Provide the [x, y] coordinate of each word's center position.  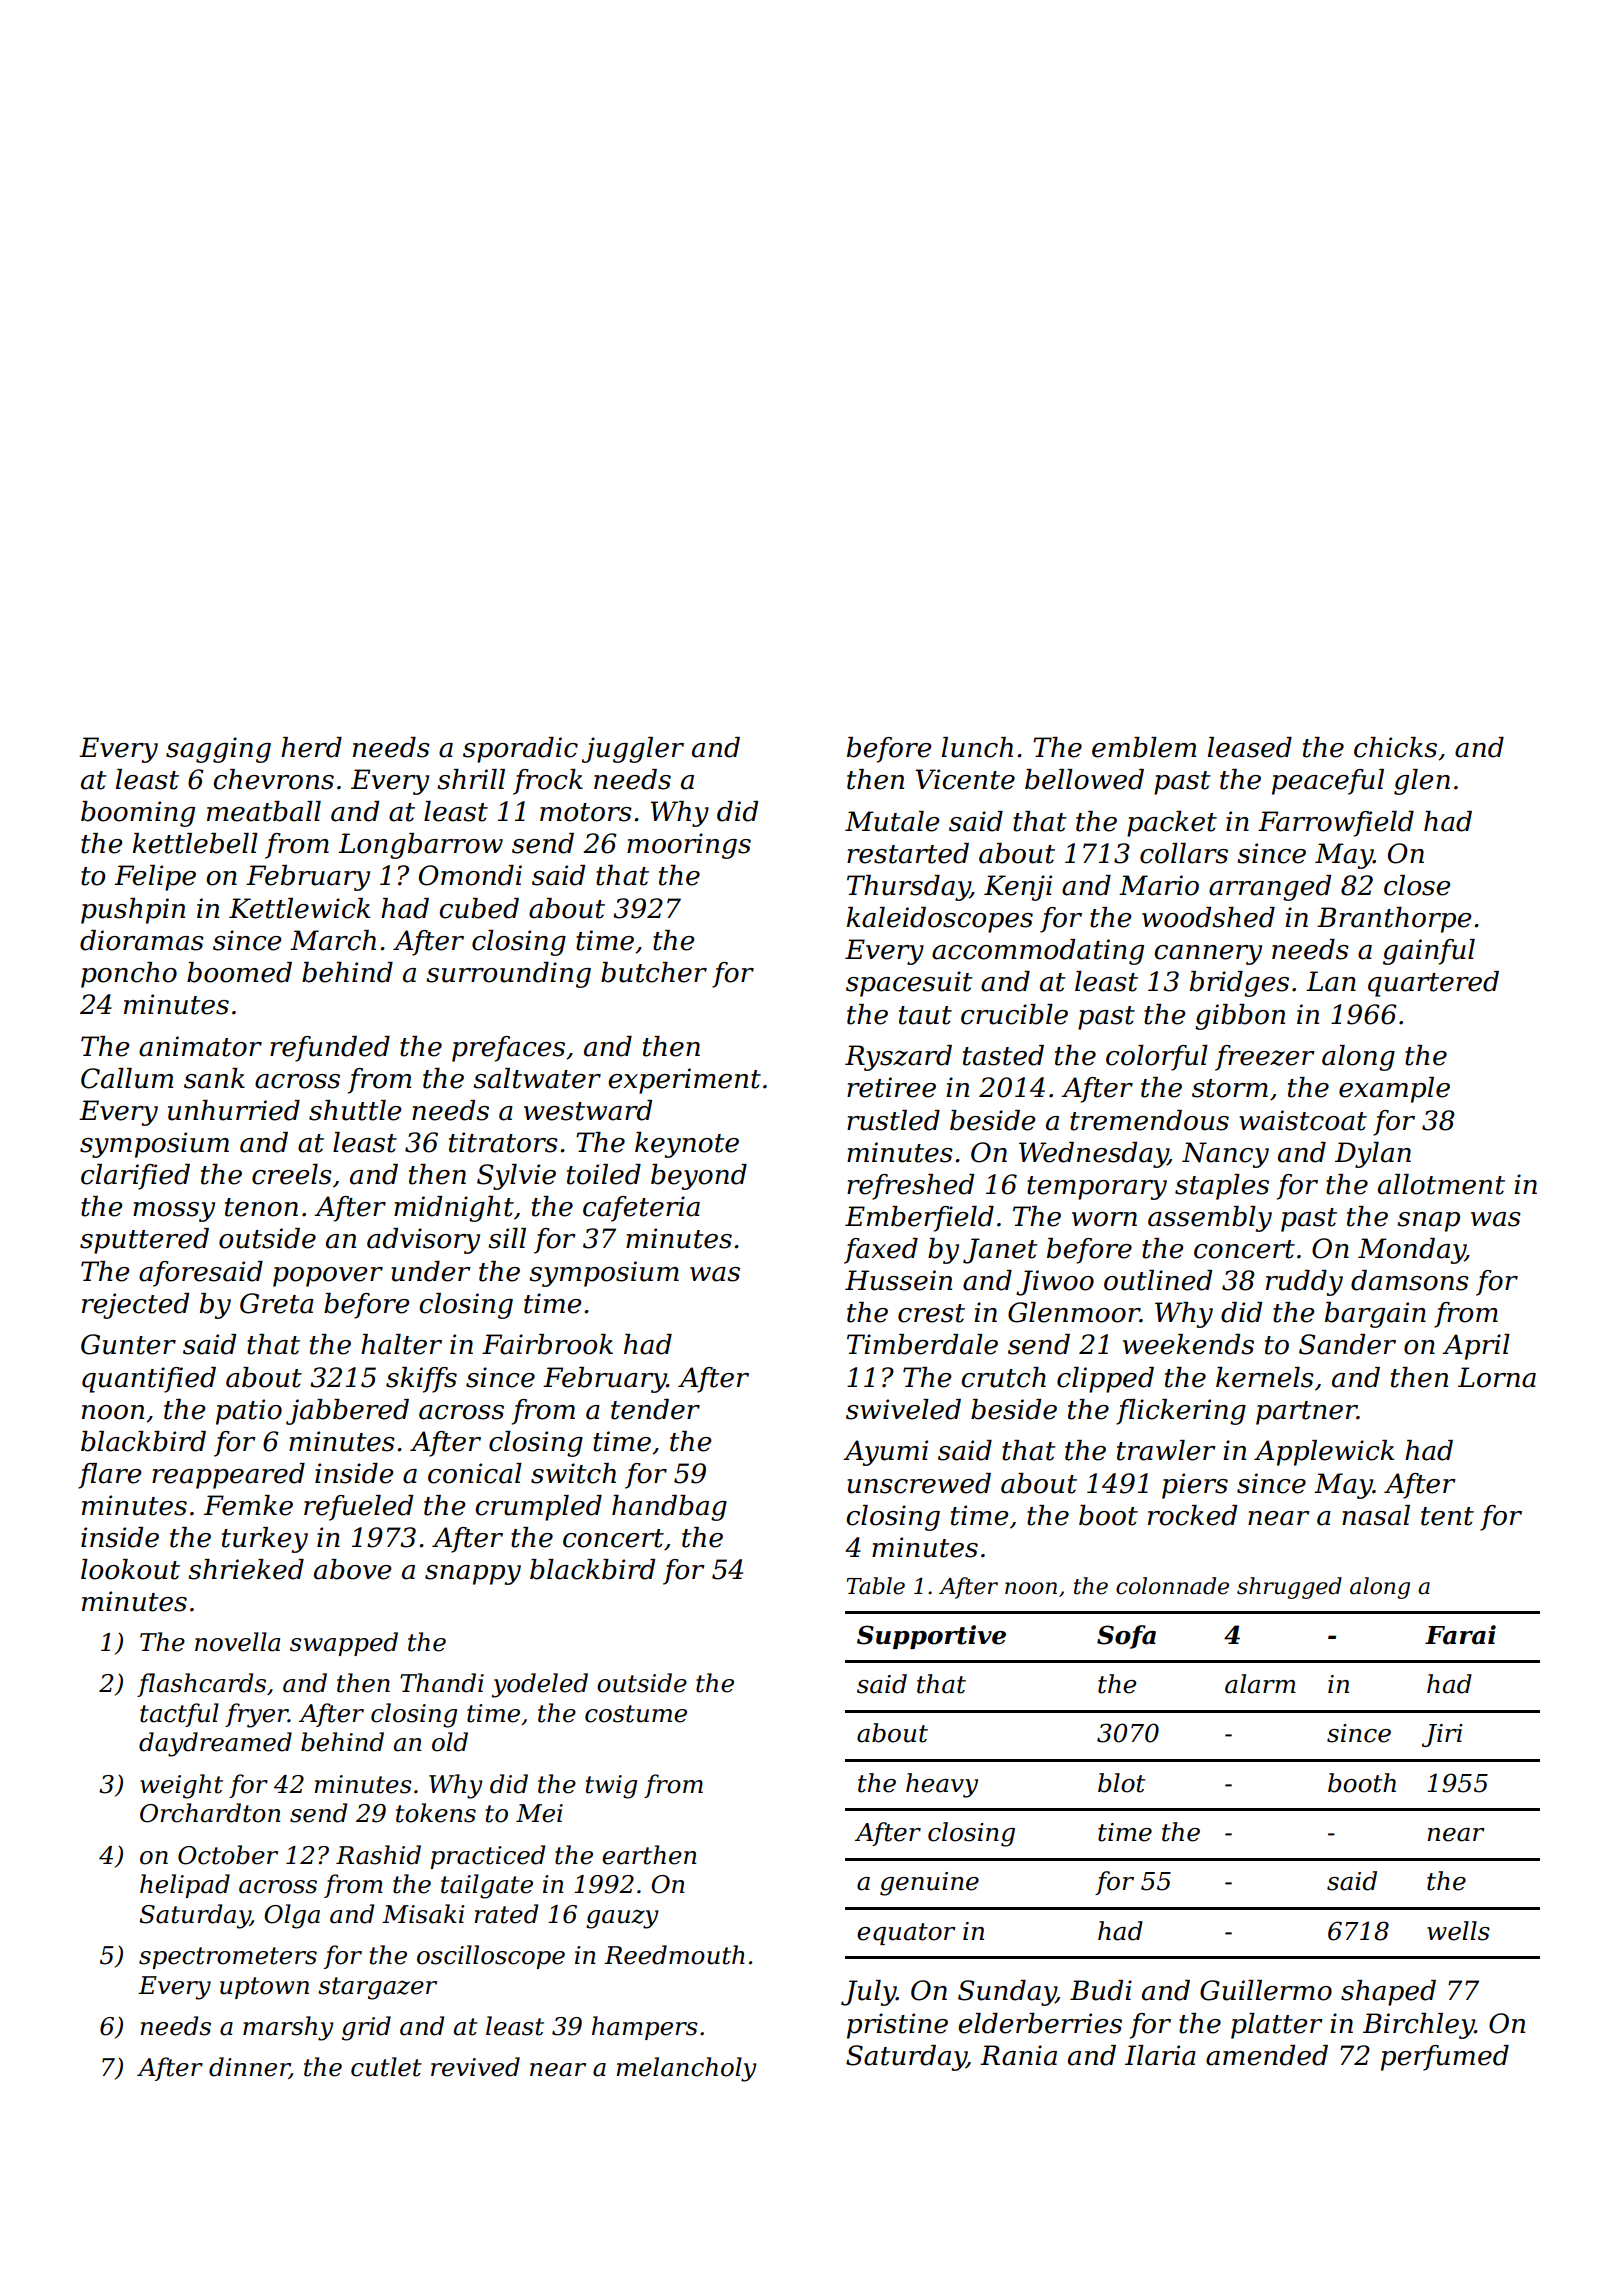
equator [906, 1934]
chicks [1395, 747]
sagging [218, 750]
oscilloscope [491, 1957]
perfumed [1445, 2058]
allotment [1441, 1184]
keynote [687, 1145]
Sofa [1126, 1637]
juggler [633, 750]
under [431, 1271]
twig [611, 1787]
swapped [344, 1644]
